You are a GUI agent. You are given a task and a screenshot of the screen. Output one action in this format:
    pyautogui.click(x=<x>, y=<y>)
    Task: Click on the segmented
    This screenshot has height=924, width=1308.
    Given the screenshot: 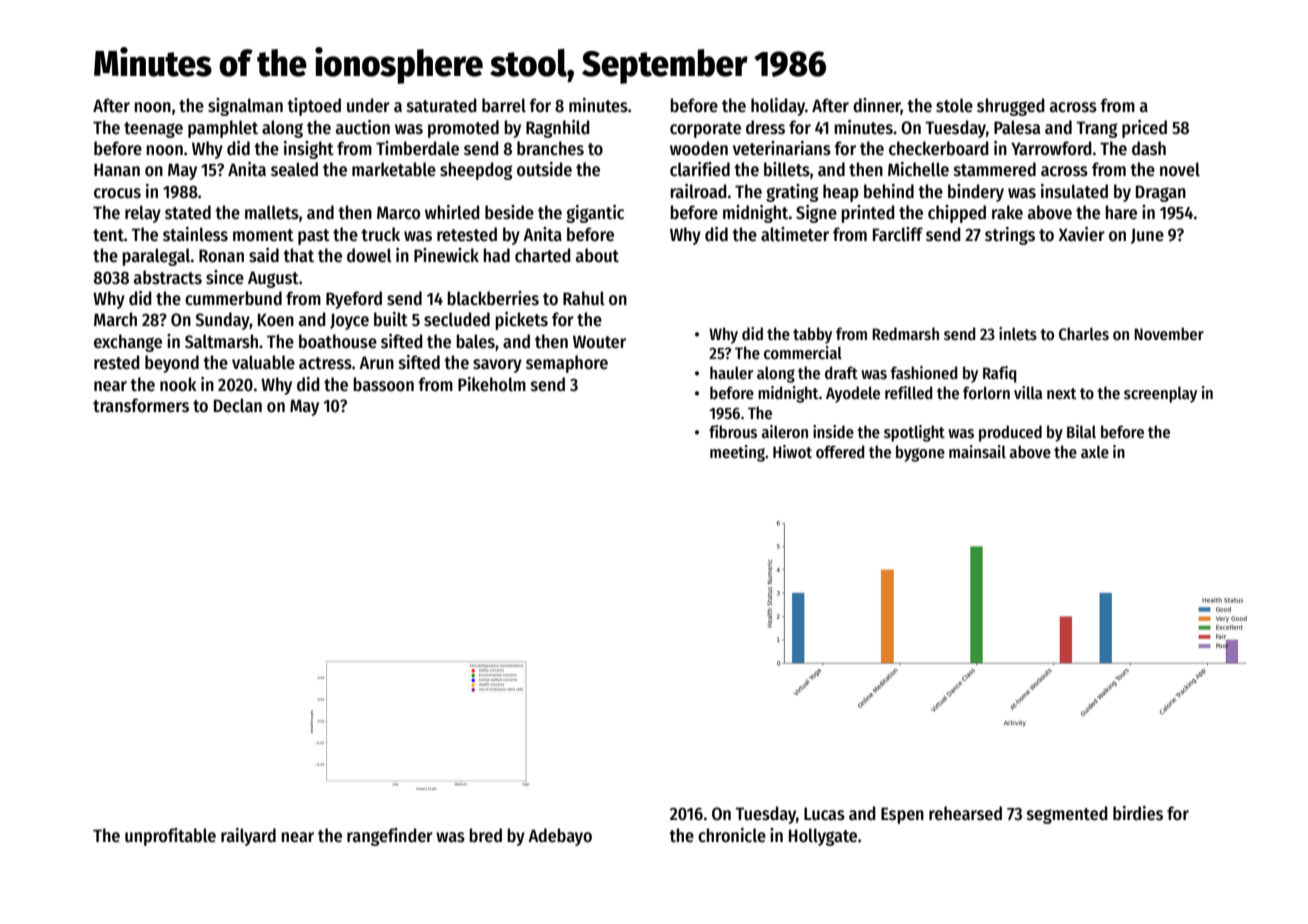 What is the action you would take?
    pyautogui.click(x=1067, y=815)
